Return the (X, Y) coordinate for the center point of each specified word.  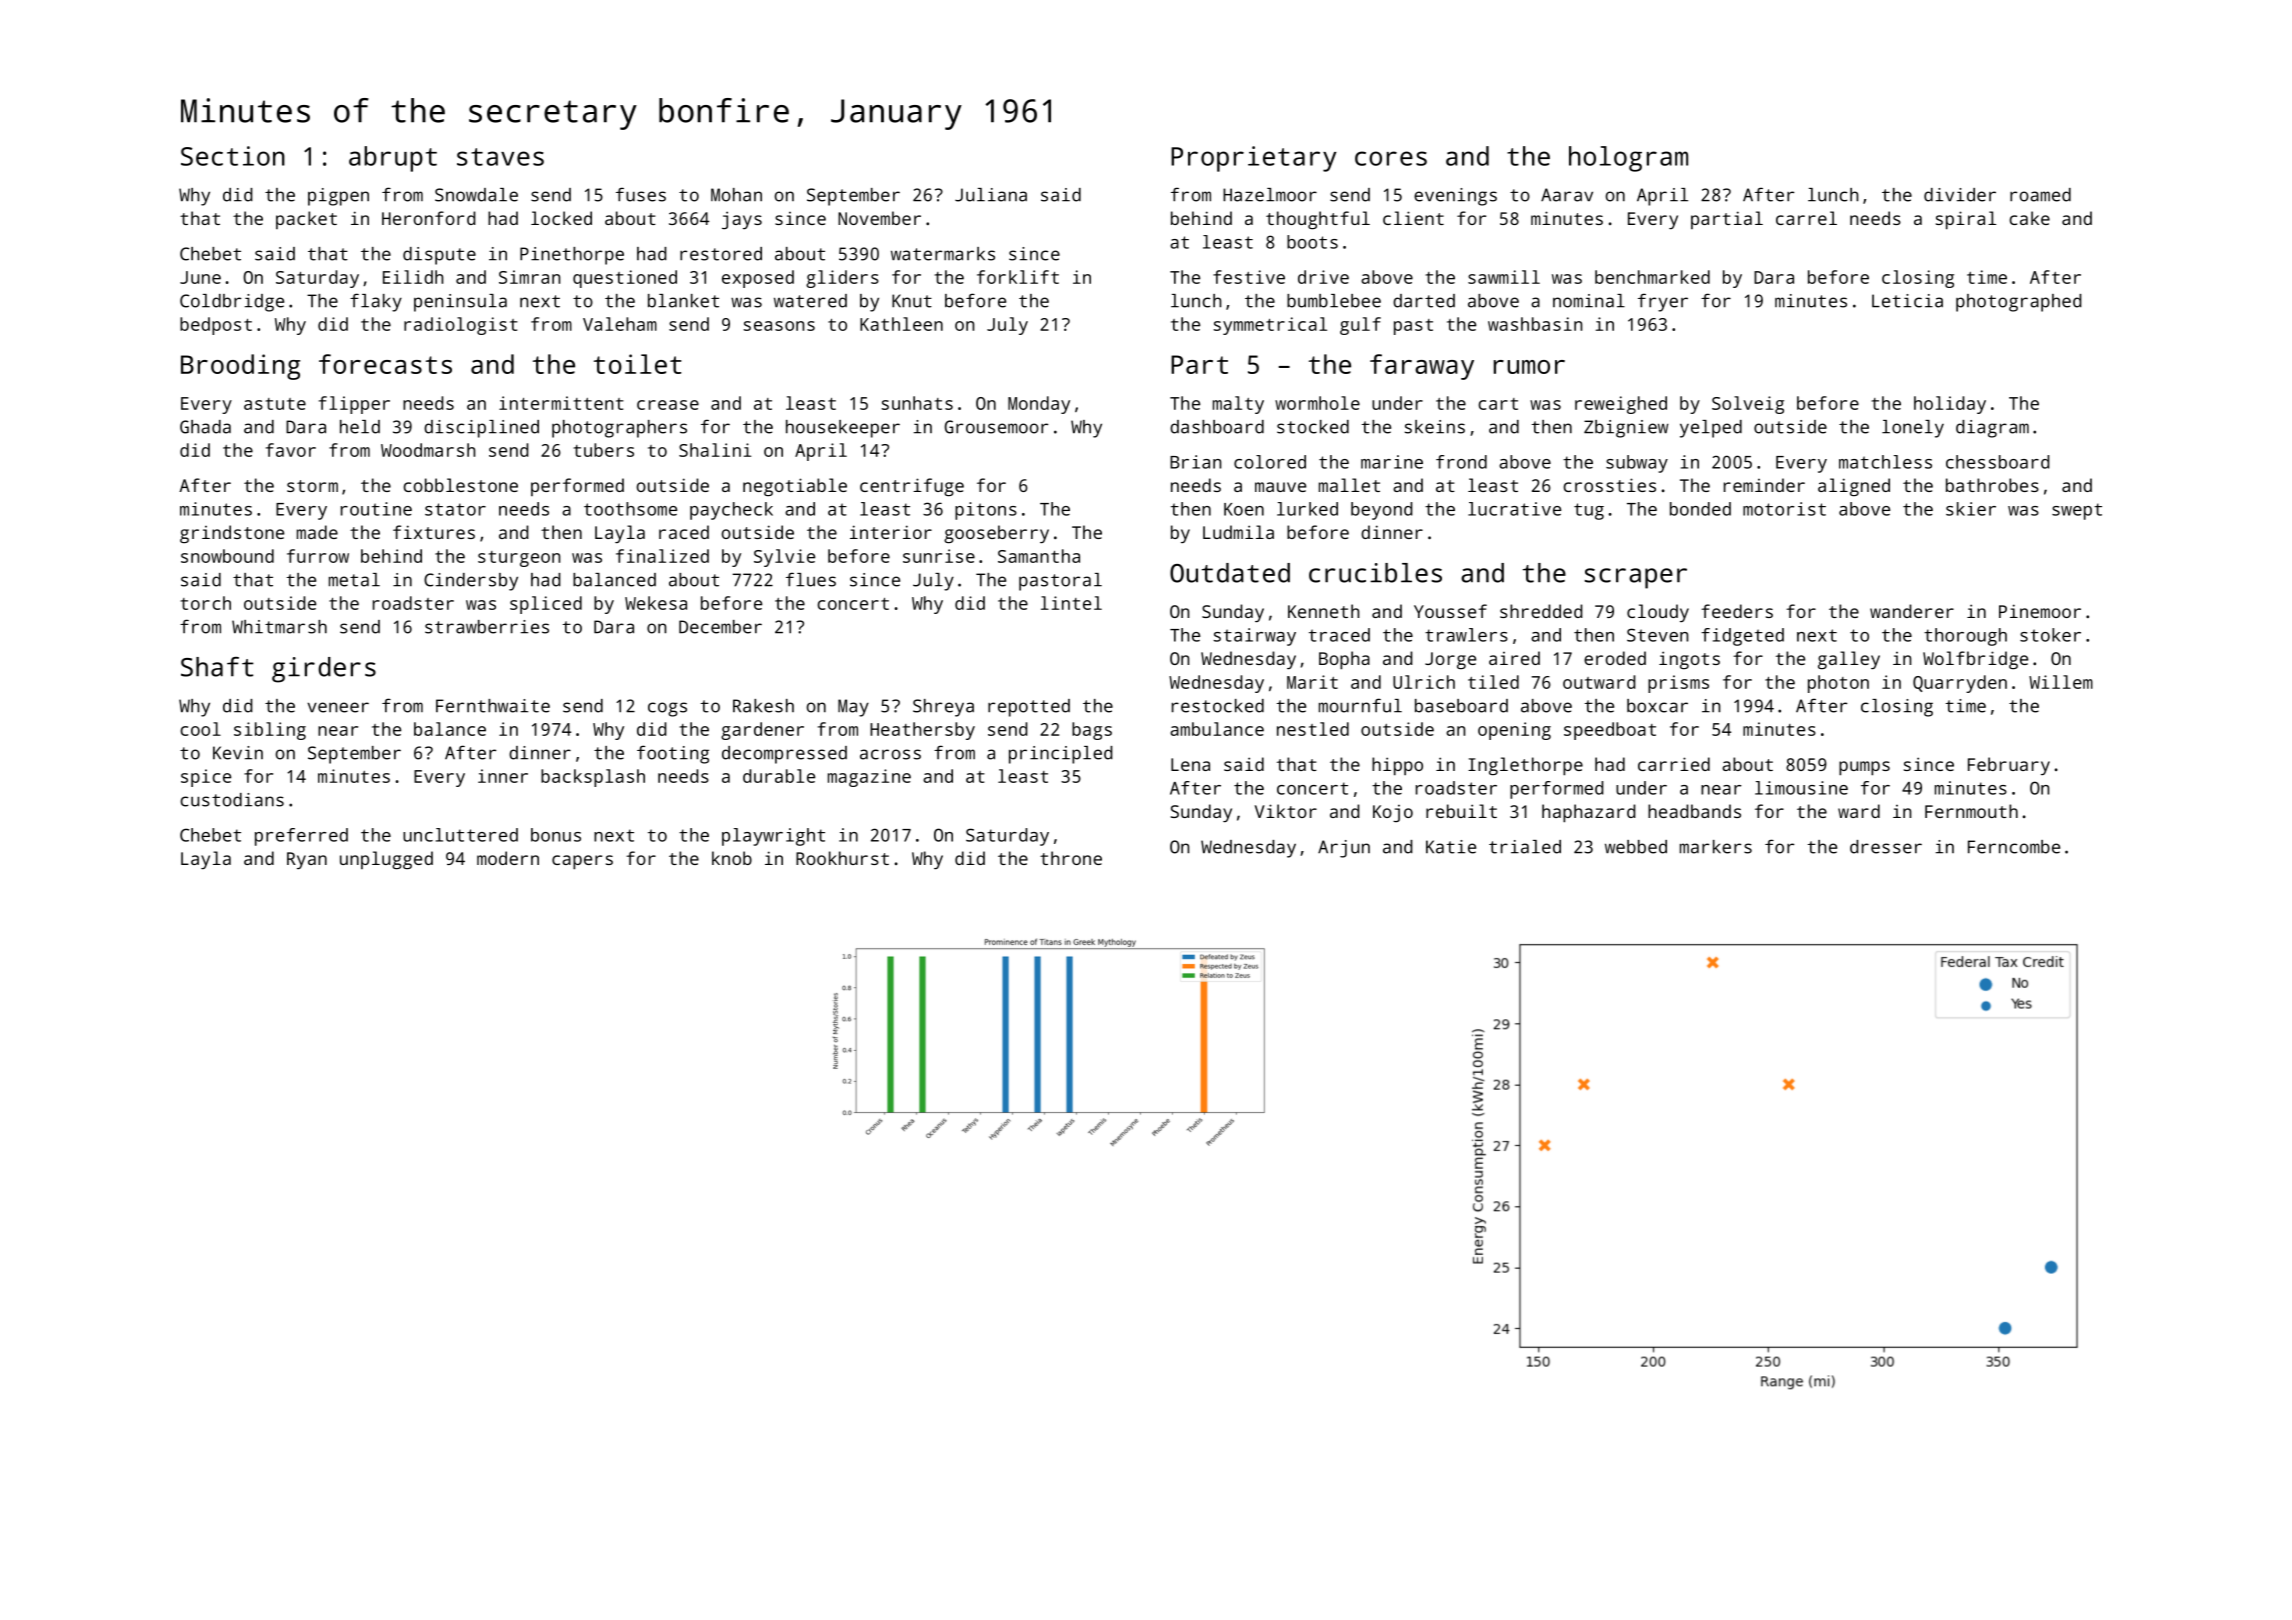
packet (306, 220)
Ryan (307, 860)
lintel (1071, 603)
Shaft (217, 667)
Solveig (1748, 405)
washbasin (1535, 324)
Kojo (1393, 813)
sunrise (939, 556)
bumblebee (1334, 301)
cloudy (1658, 613)
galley (1849, 660)
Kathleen (901, 324)
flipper (354, 405)
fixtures (434, 532)
